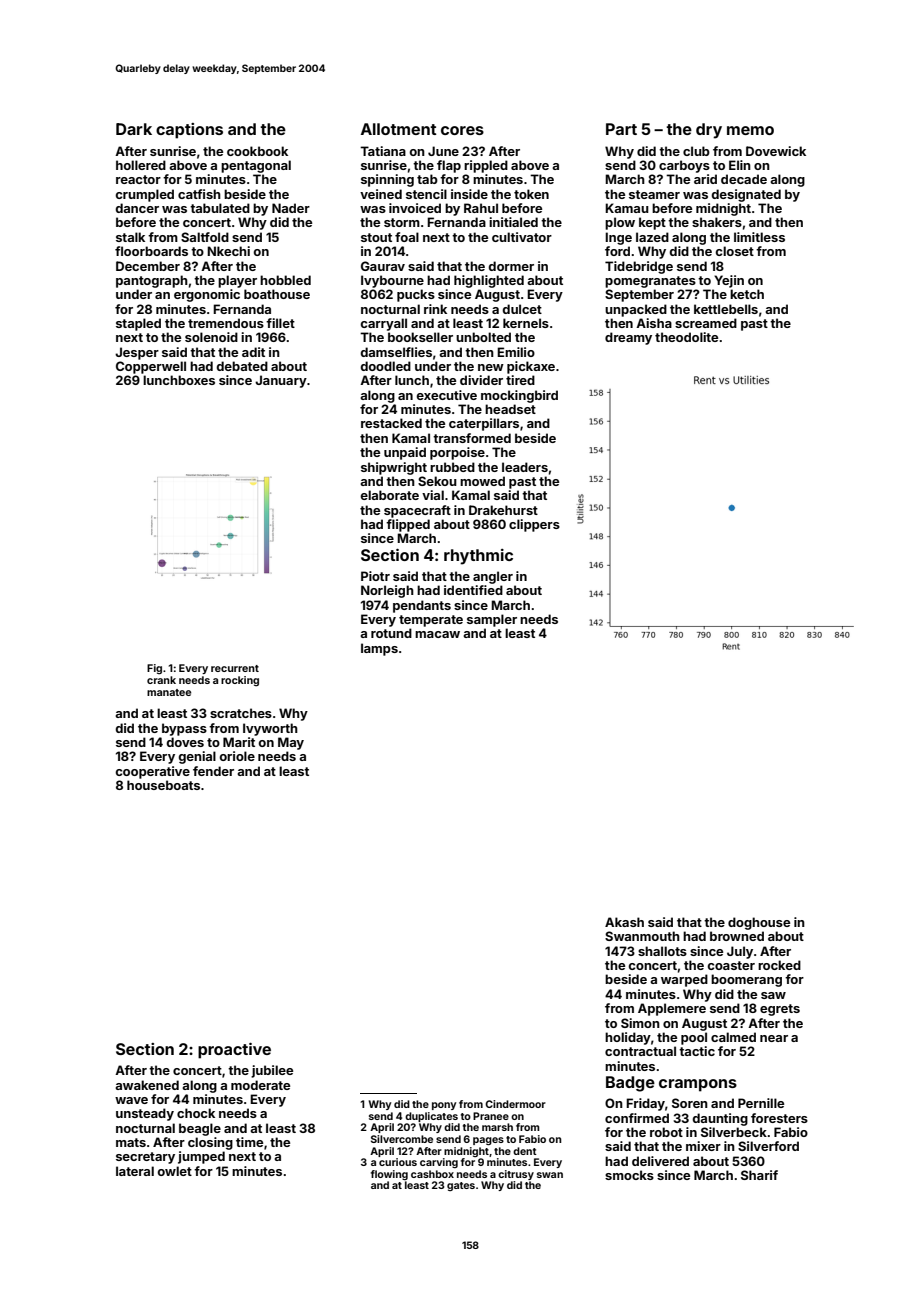 This page has height=1308, width=924. I want to click on Piotr, so click(375, 576).
